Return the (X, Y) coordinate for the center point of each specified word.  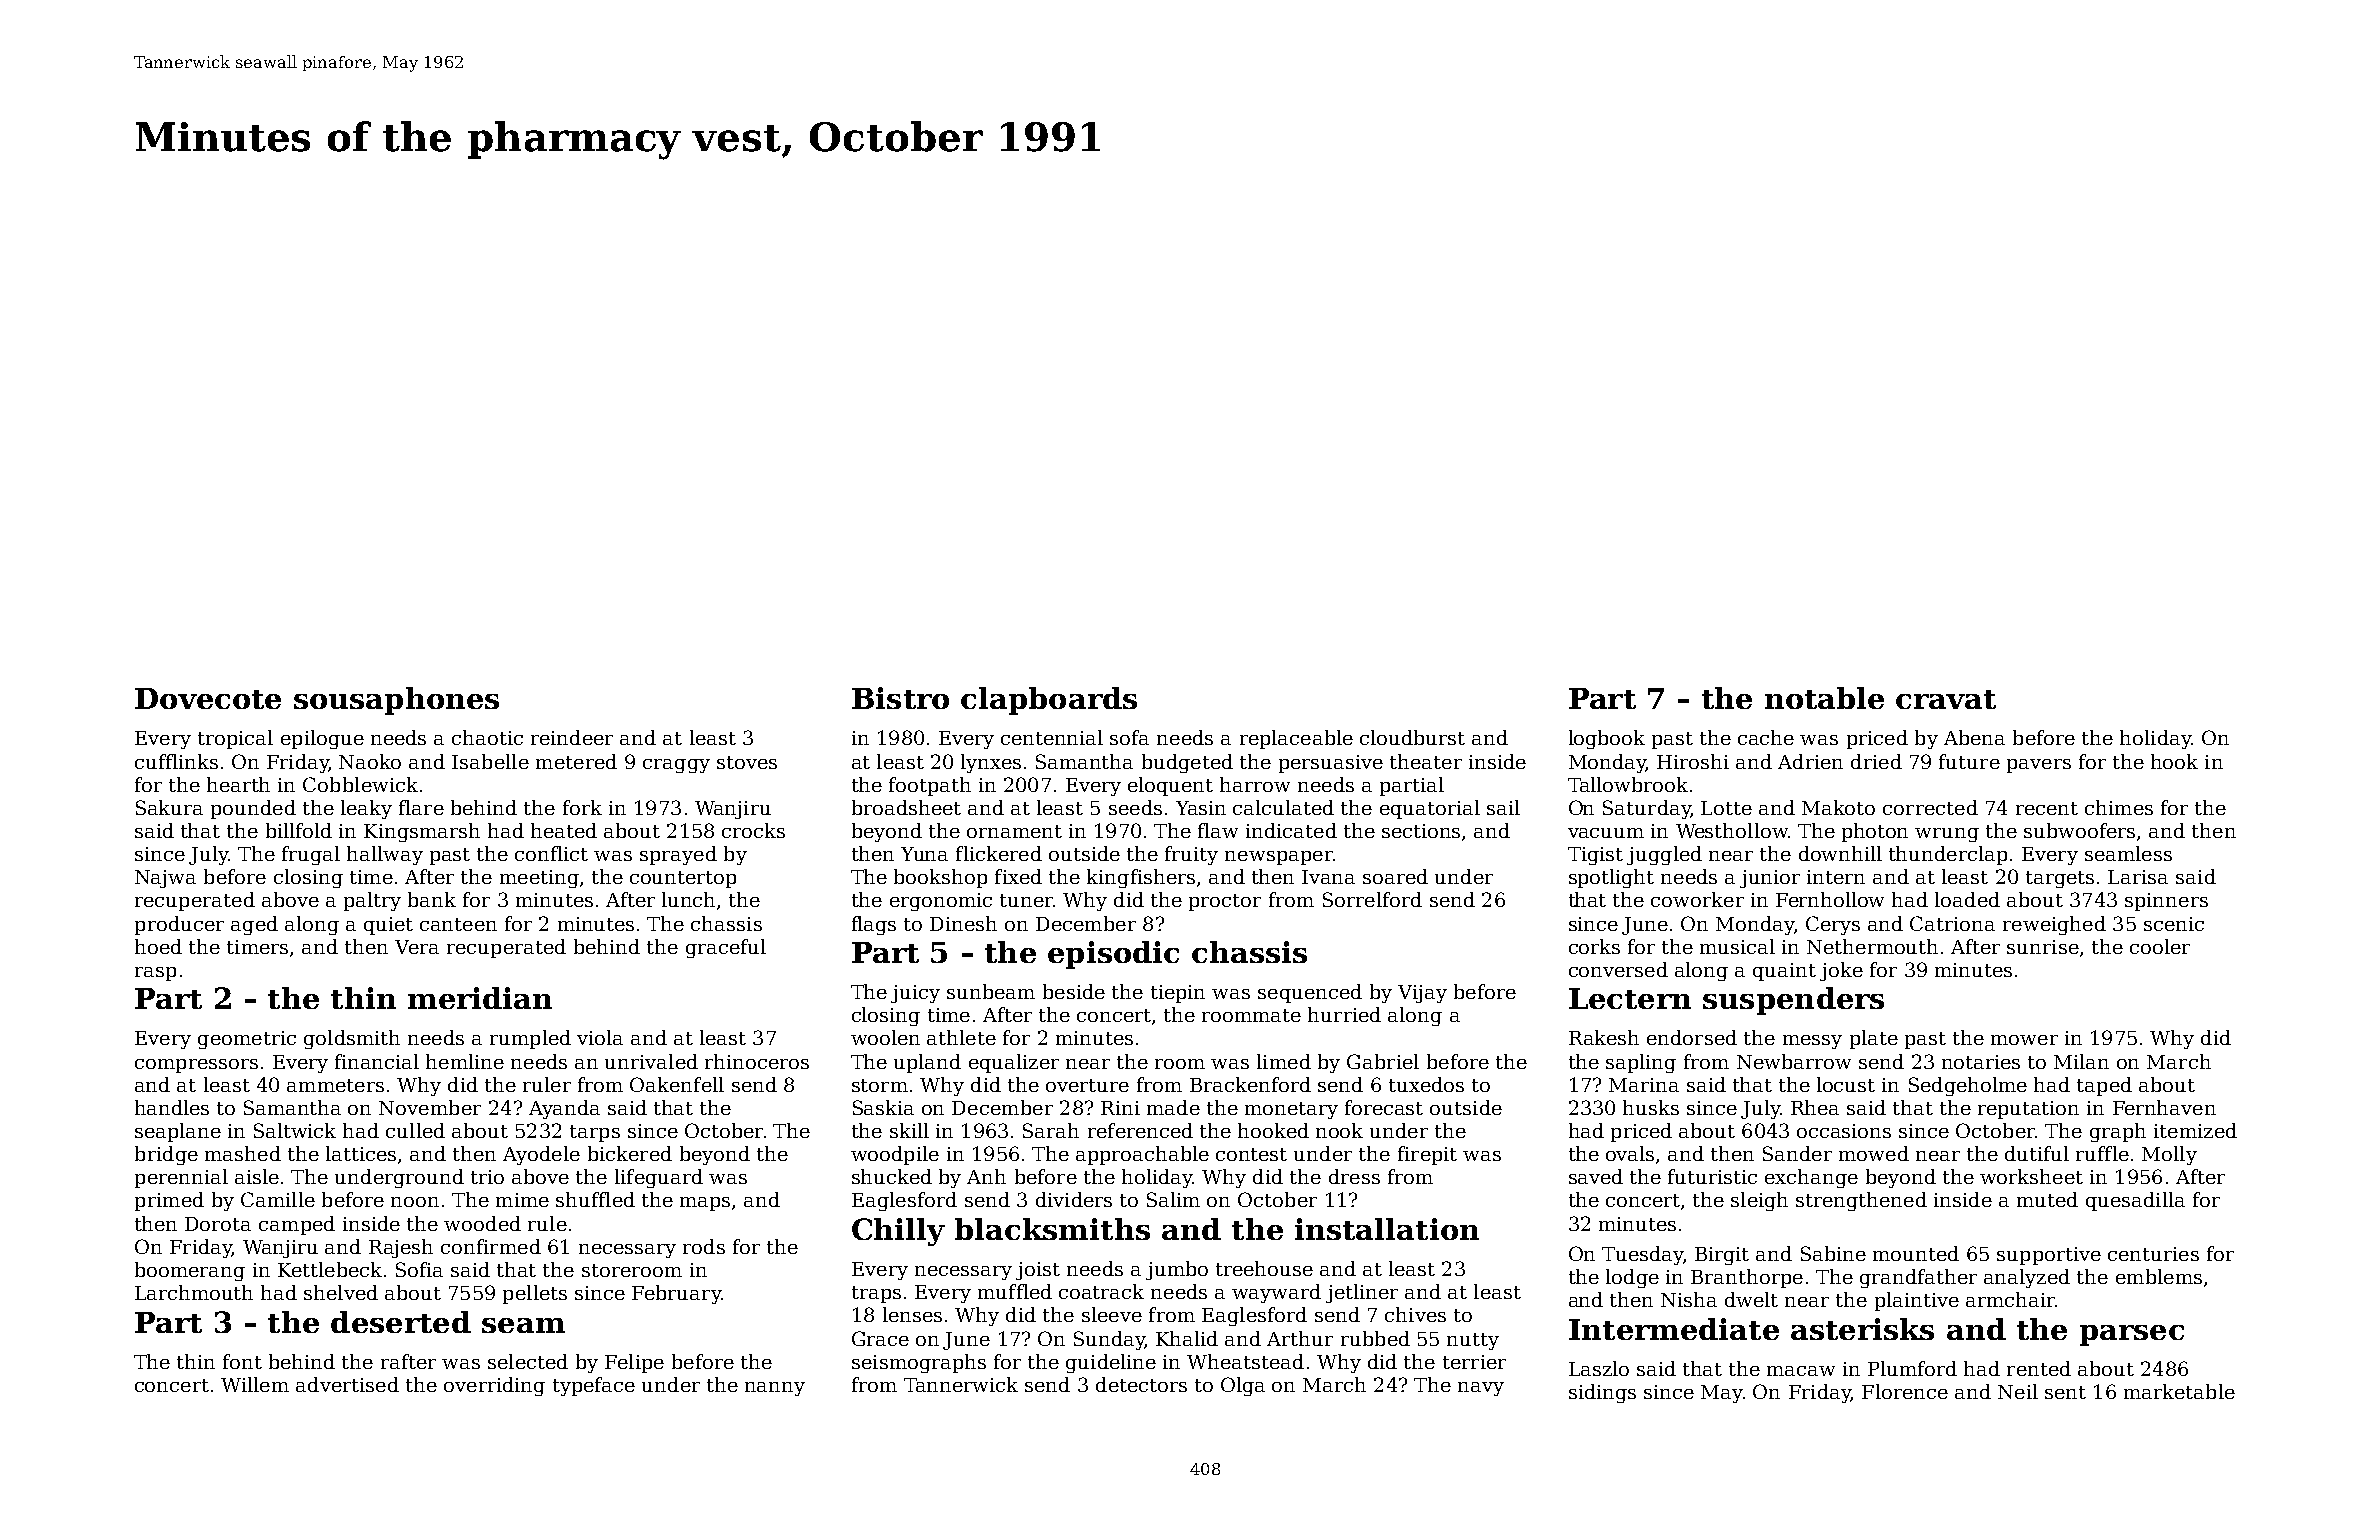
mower (2024, 1040)
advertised (347, 1384)
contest (1251, 1154)
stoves (747, 762)
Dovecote (208, 698)
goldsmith (352, 1039)
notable (1824, 698)
